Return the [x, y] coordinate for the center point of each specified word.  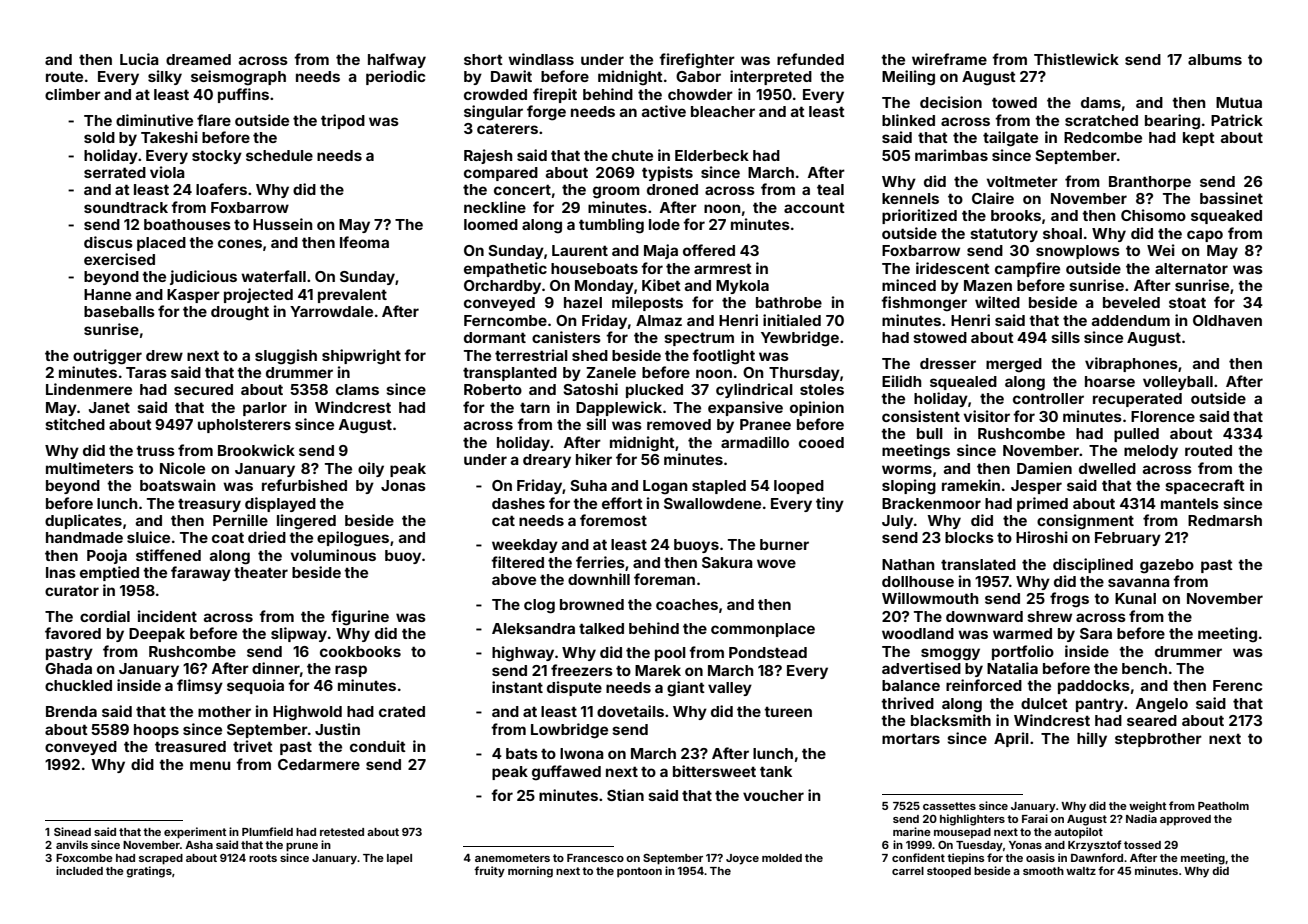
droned [672, 189]
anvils [72, 844]
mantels [1190, 503]
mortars [911, 738]
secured [203, 389]
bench [1144, 668]
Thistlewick [1076, 59]
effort [622, 503]
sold [99, 137]
